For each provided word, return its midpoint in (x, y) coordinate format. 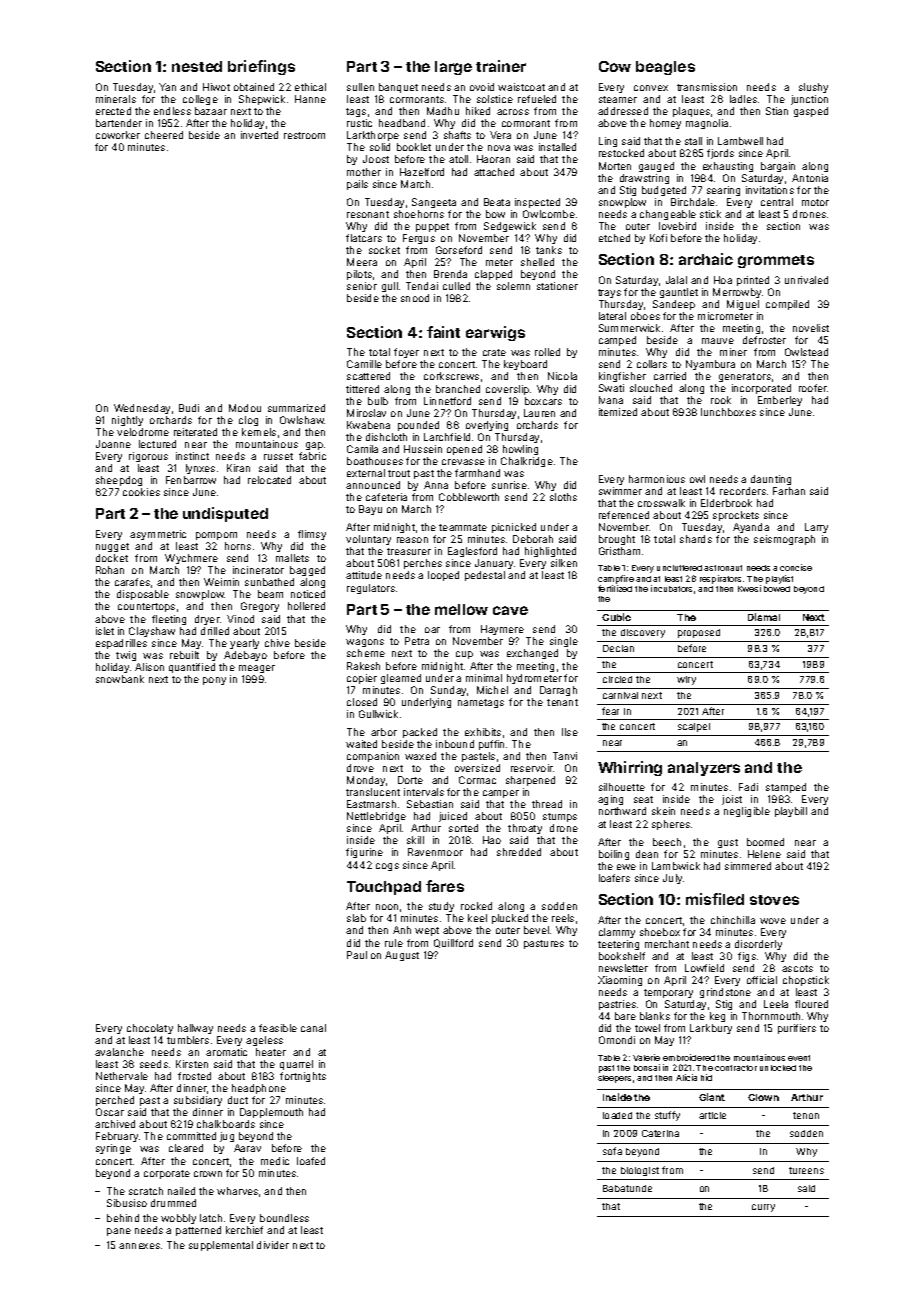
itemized (618, 412)
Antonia (810, 178)
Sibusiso (127, 1203)
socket (384, 250)
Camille (364, 364)
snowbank (120, 679)
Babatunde (627, 1188)
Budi (189, 408)
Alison (149, 667)
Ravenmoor (435, 852)
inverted (259, 135)
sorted (463, 828)
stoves (774, 900)
